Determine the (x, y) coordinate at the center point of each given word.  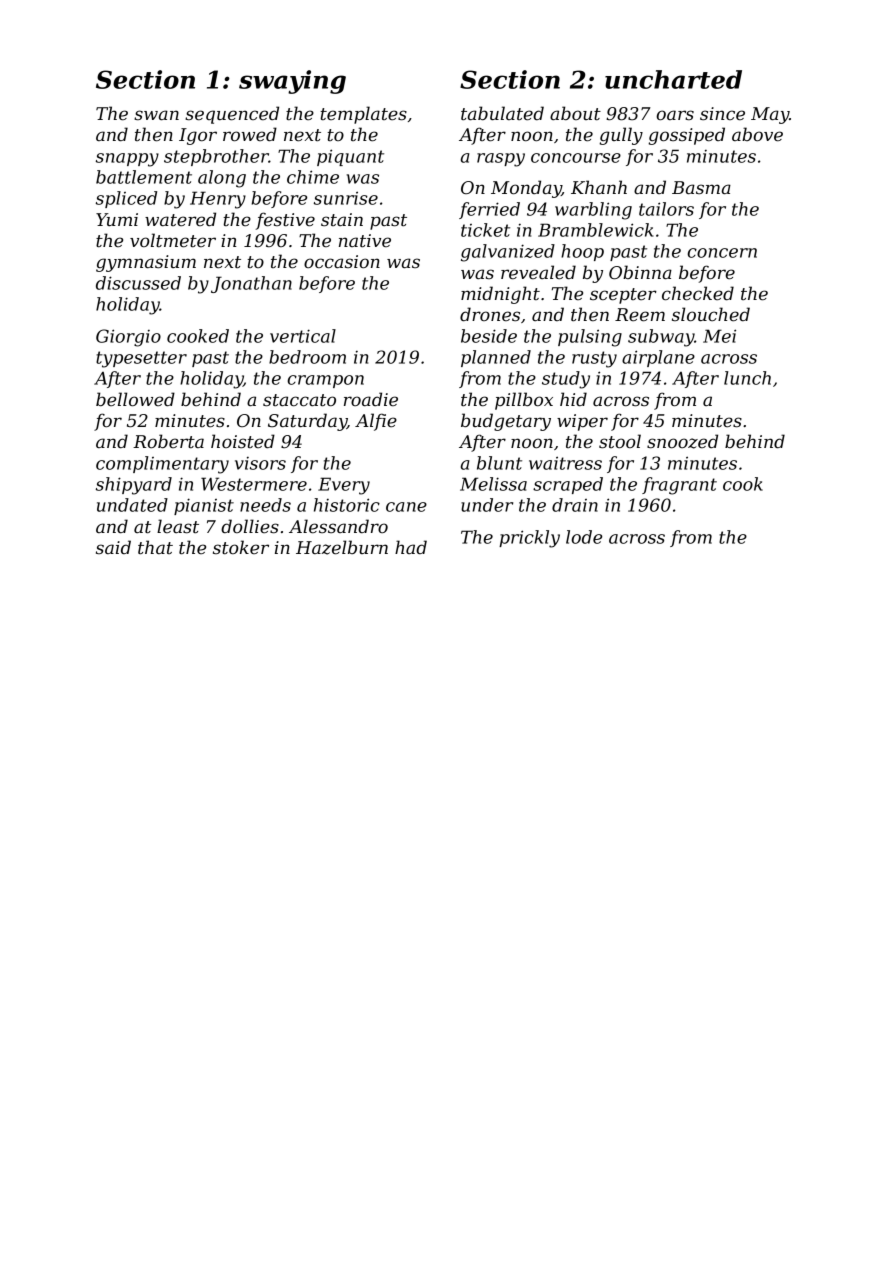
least (178, 526)
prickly (529, 539)
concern (722, 253)
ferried (489, 210)
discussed (138, 283)
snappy (127, 160)
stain (342, 219)
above (757, 134)
